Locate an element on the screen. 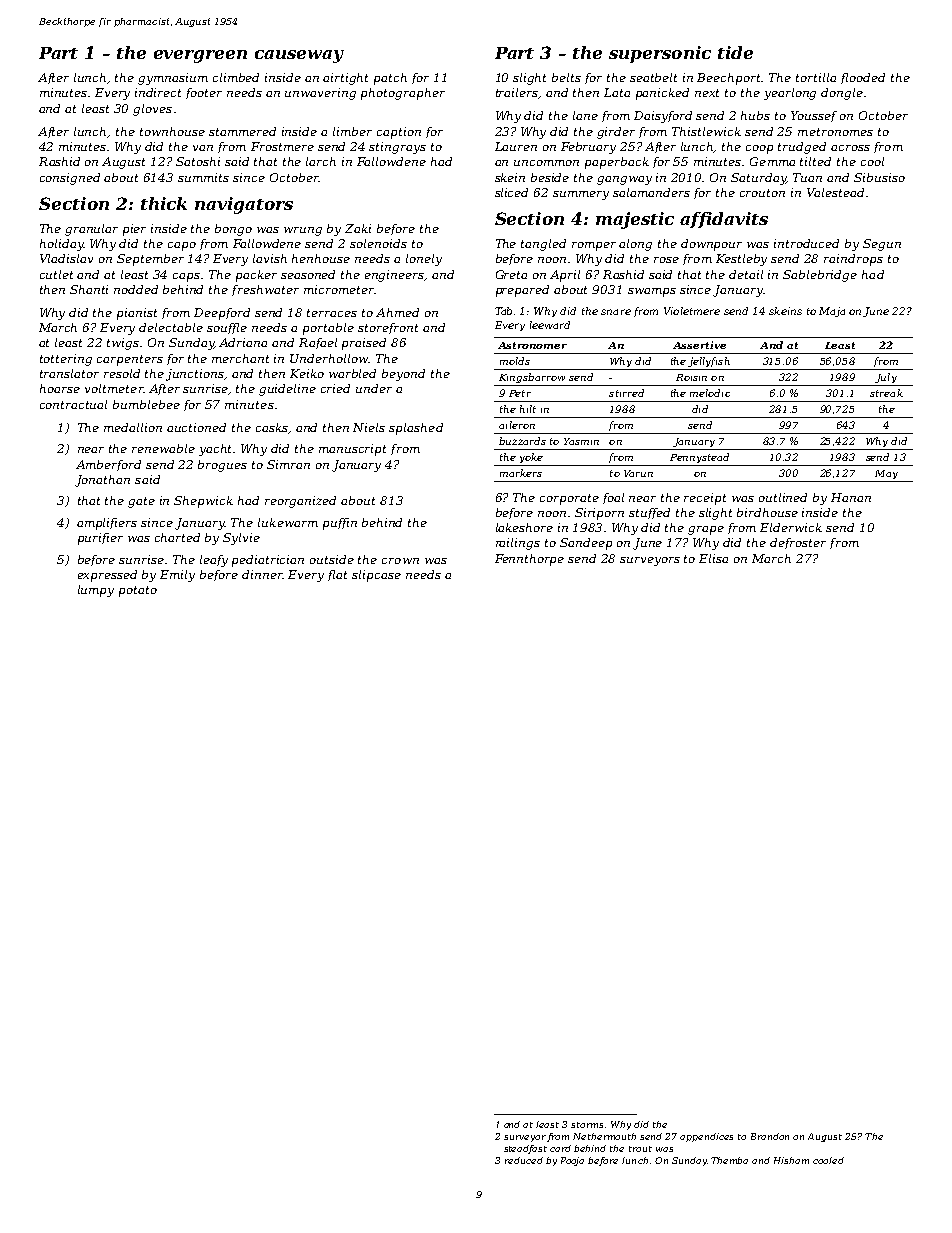 The height and width of the screenshot is (1233, 952). lumpy is located at coordinates (96, 591).
